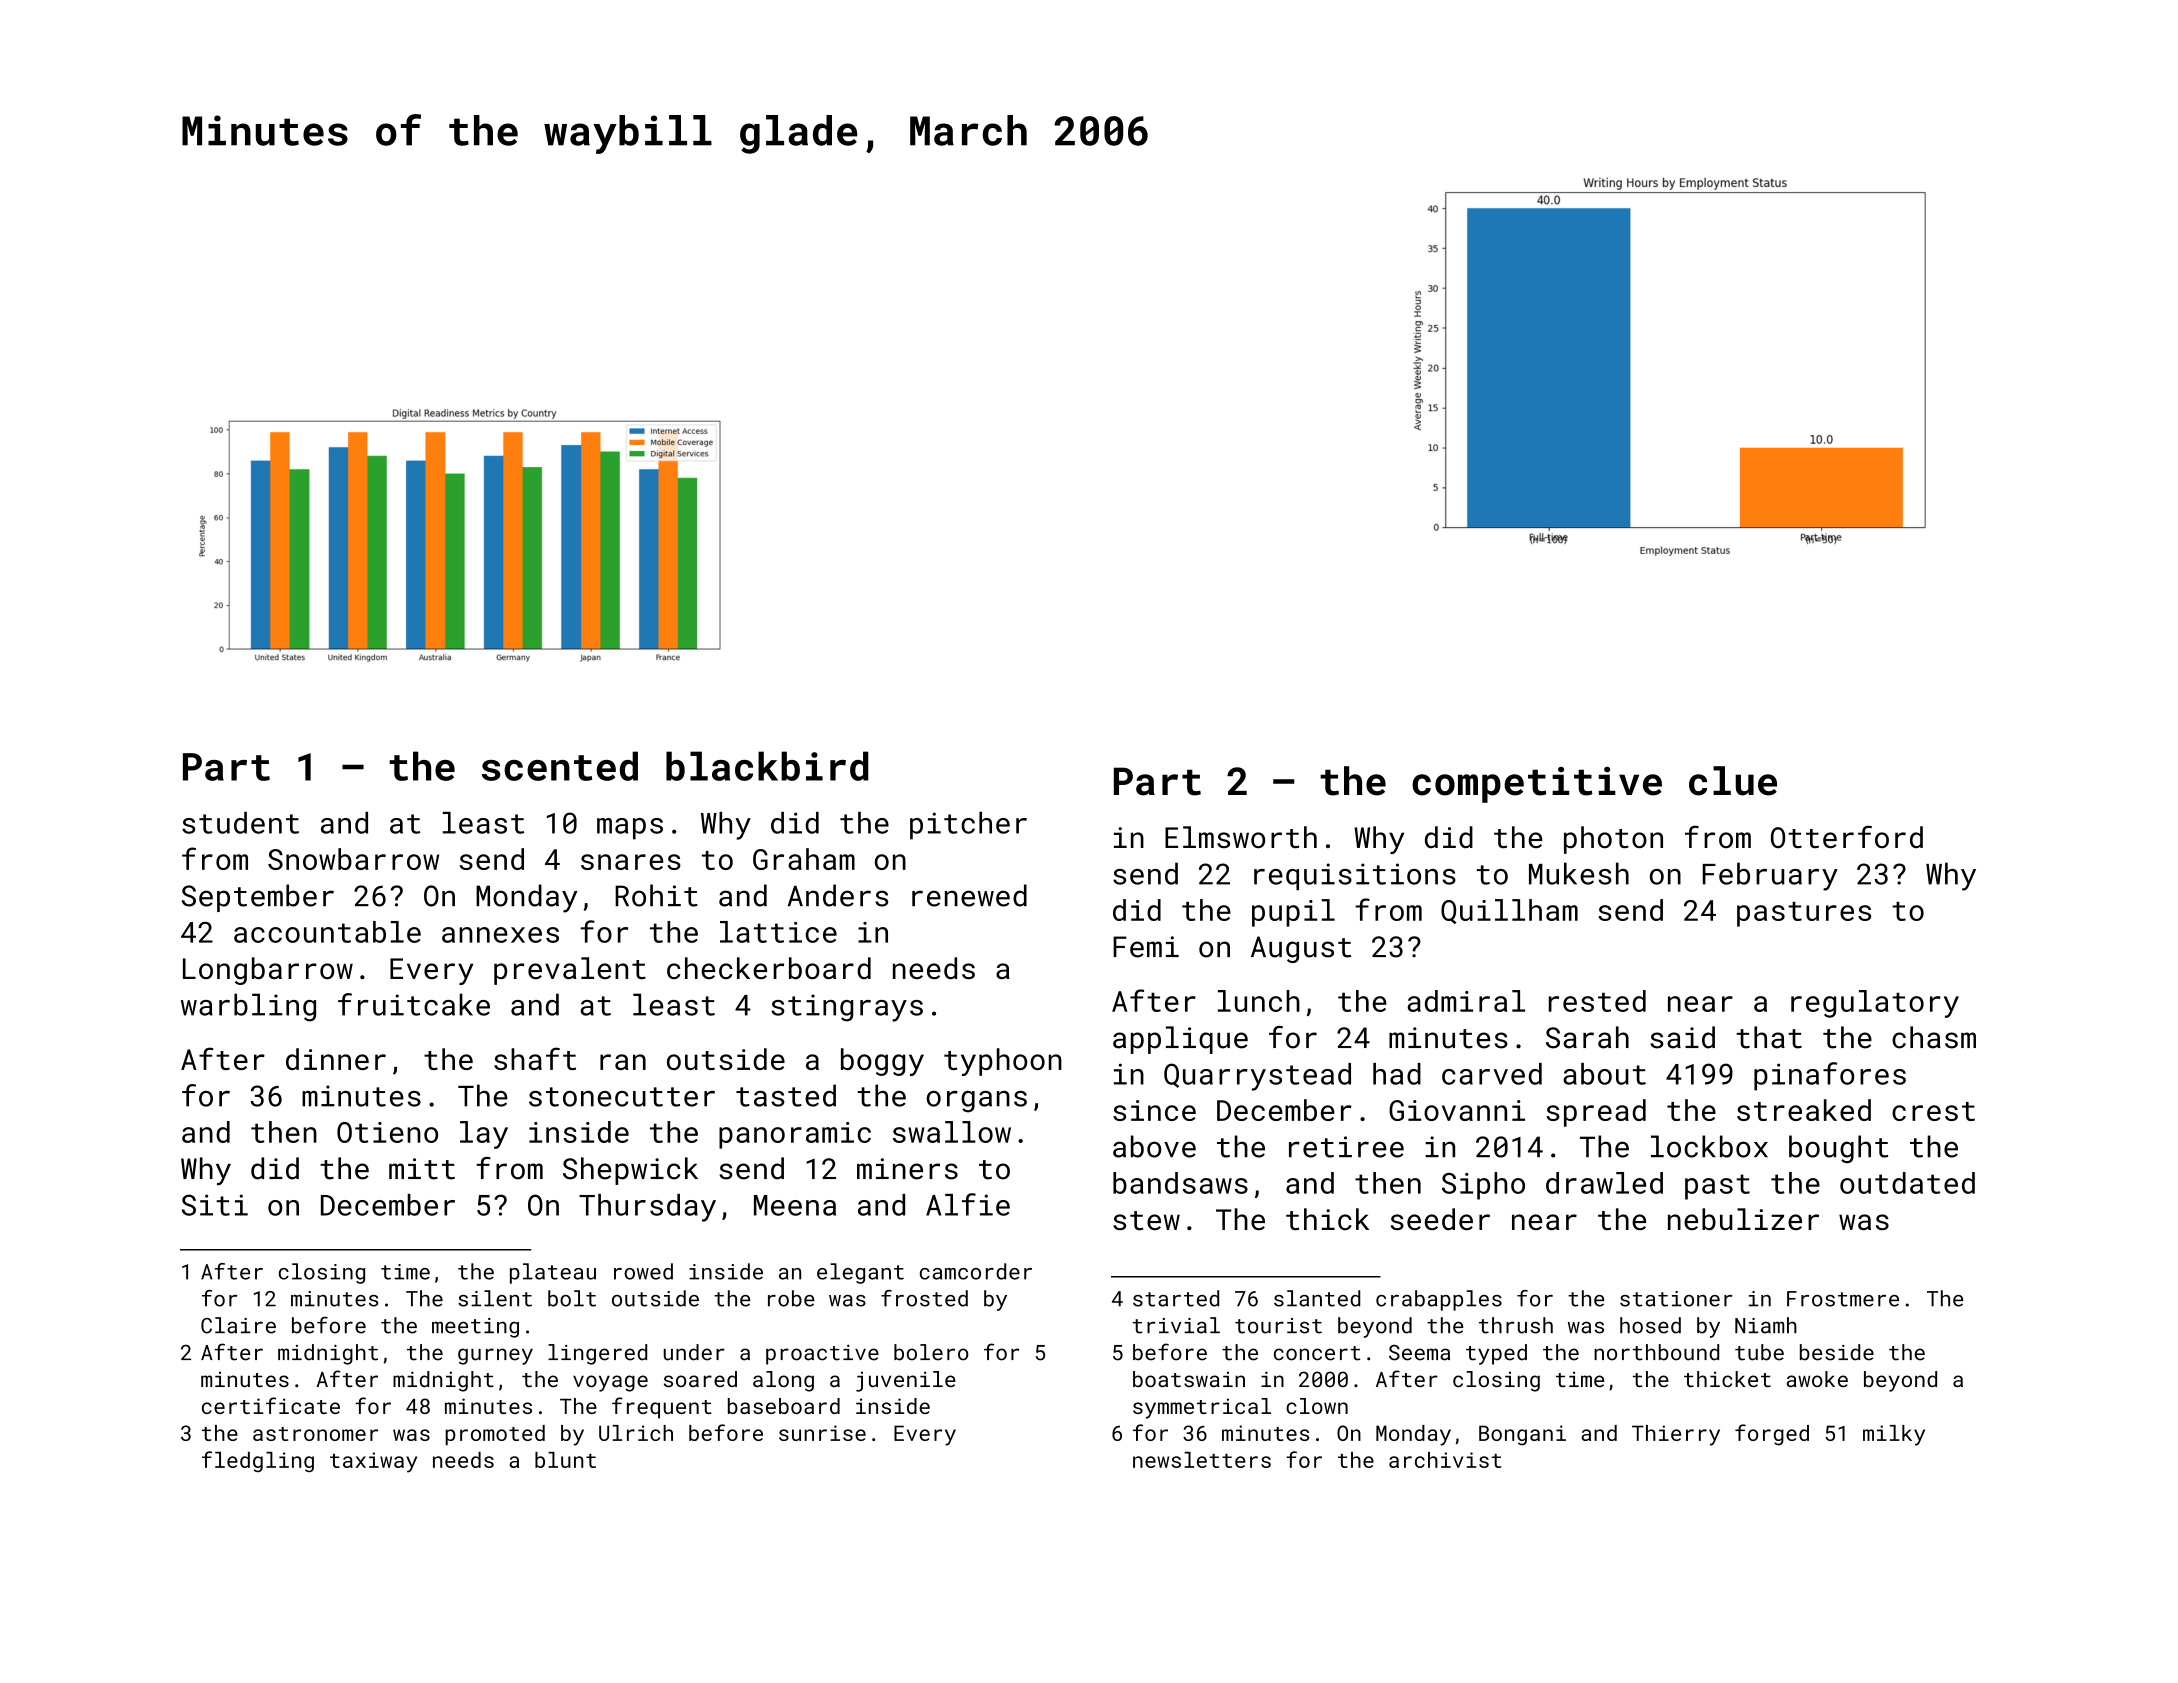  I want to click on nebulizer, so click(1743, 1219).
